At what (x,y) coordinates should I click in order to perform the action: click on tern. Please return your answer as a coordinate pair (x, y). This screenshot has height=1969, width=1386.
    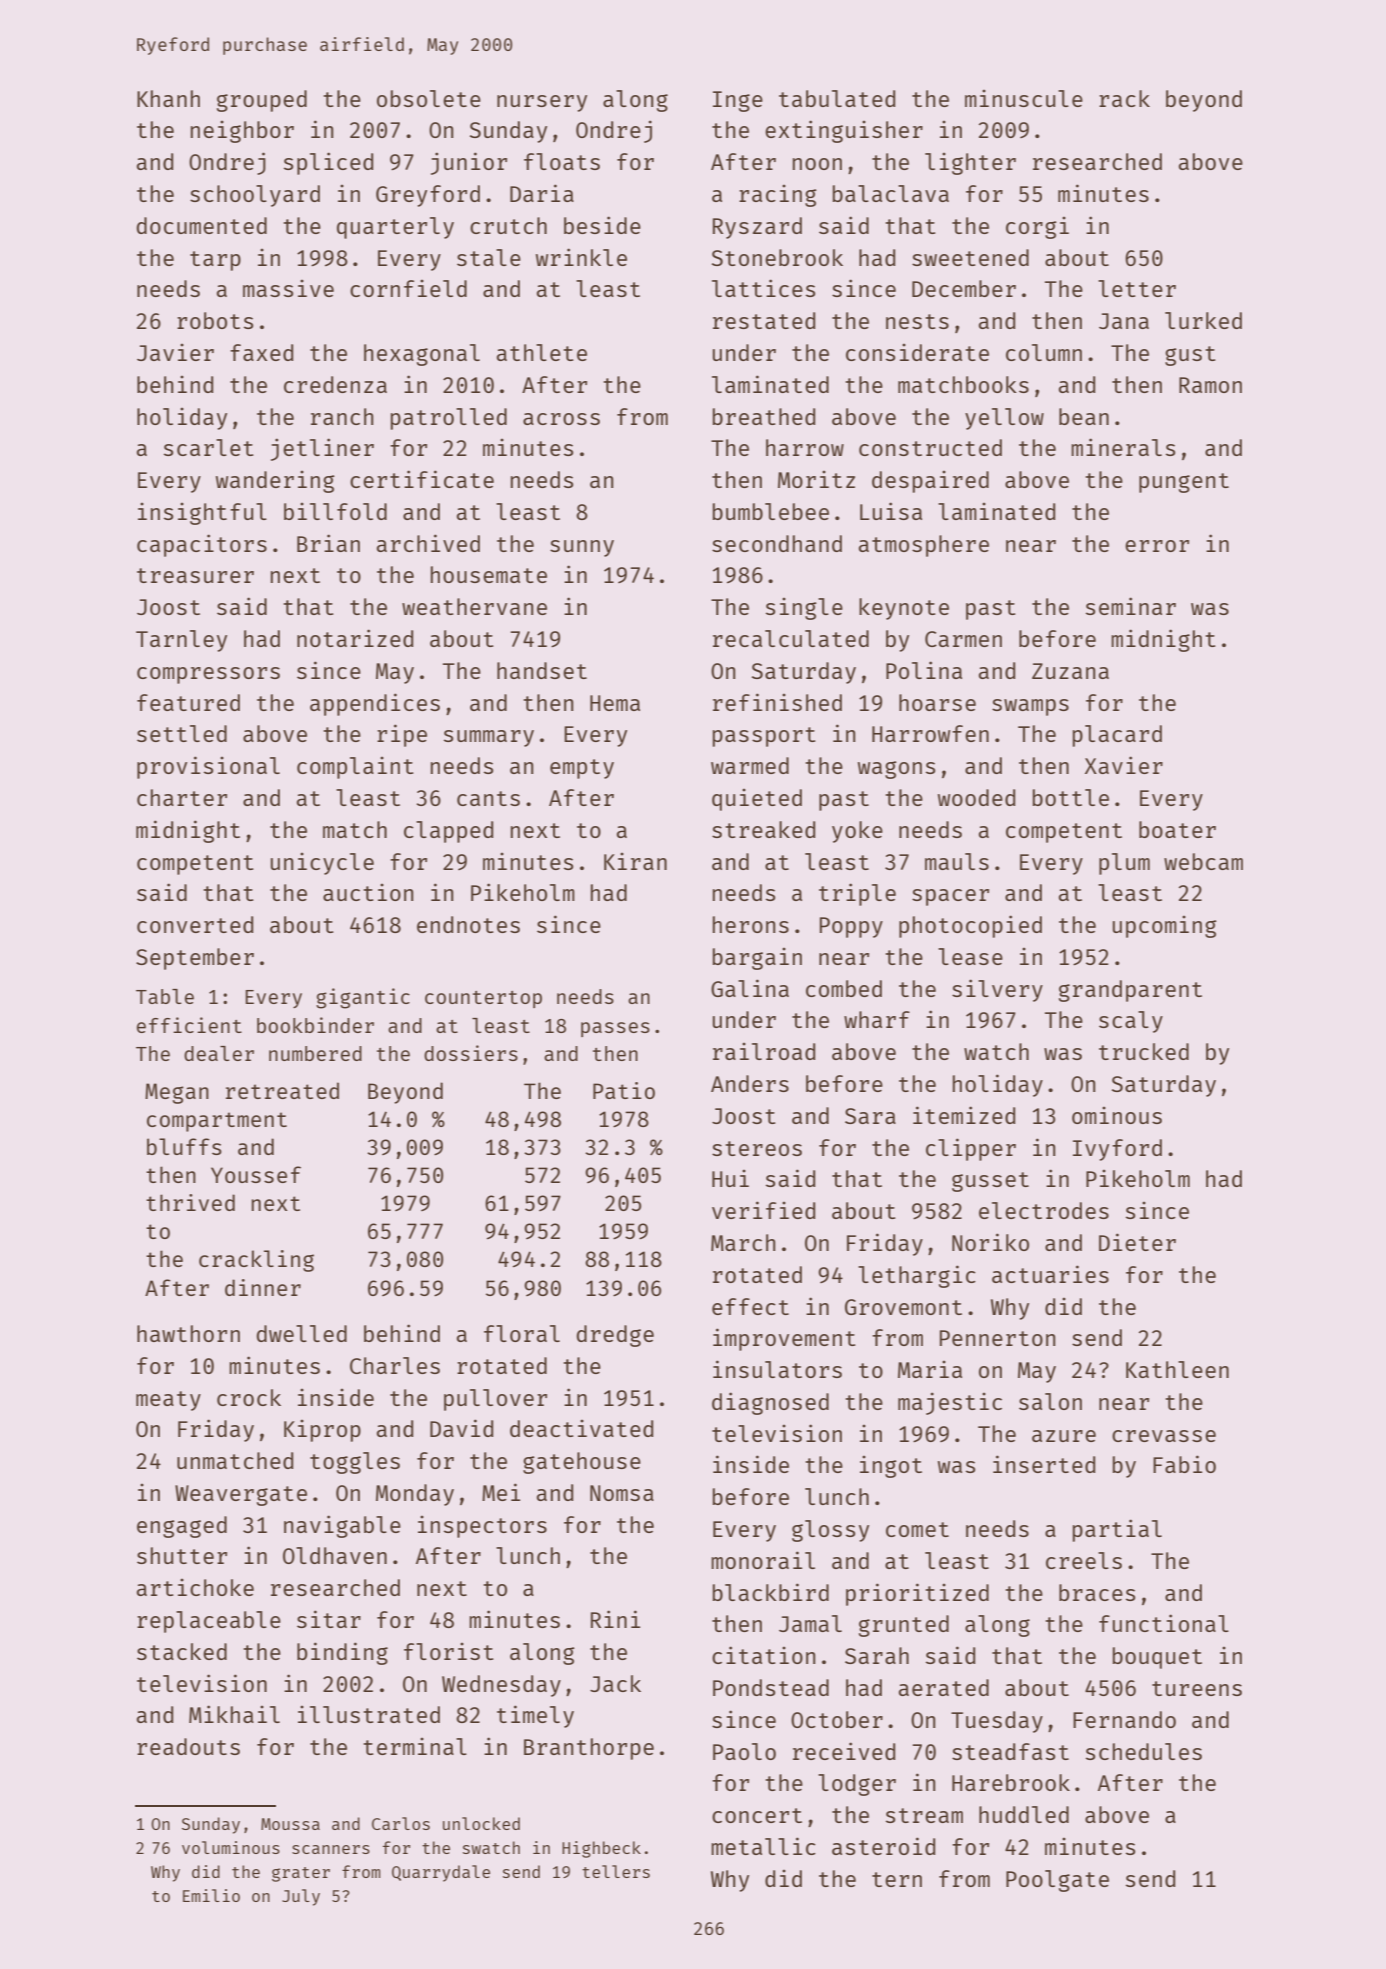
    Looking at the image, I should click on (897, 1879).
